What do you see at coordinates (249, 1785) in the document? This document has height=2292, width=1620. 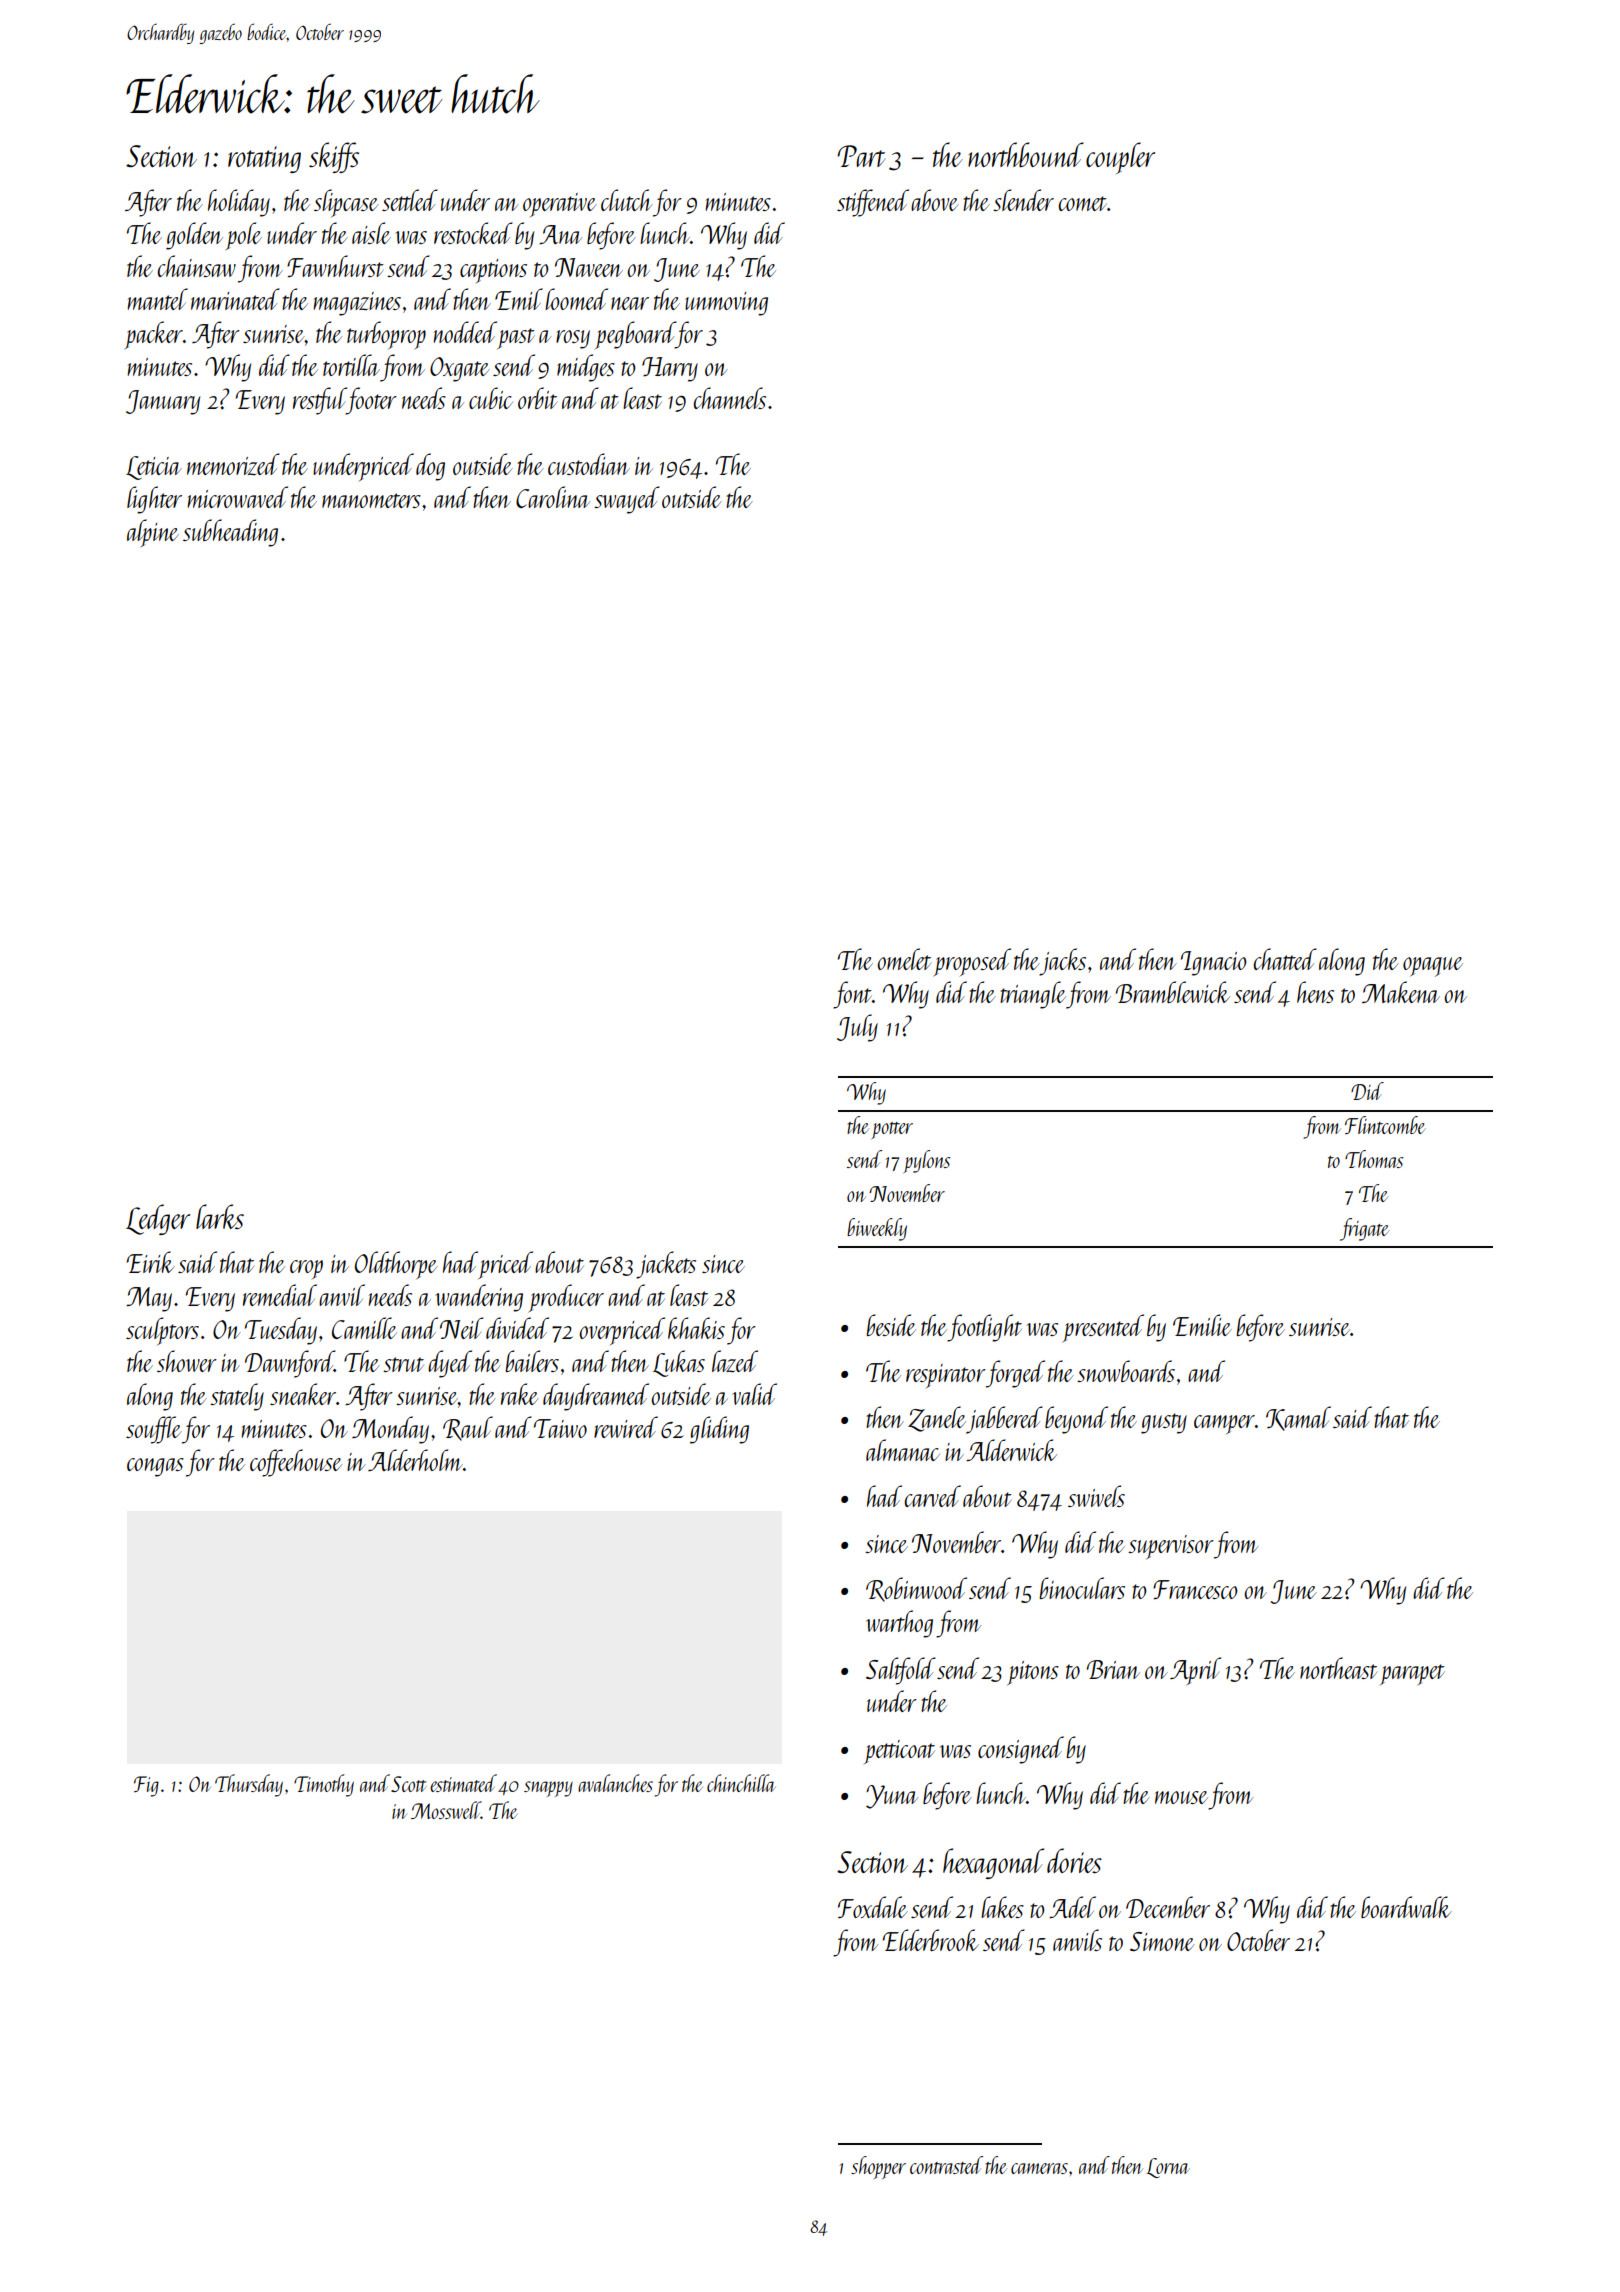 I see `Thursday` at bounding box center [249, 1785].
